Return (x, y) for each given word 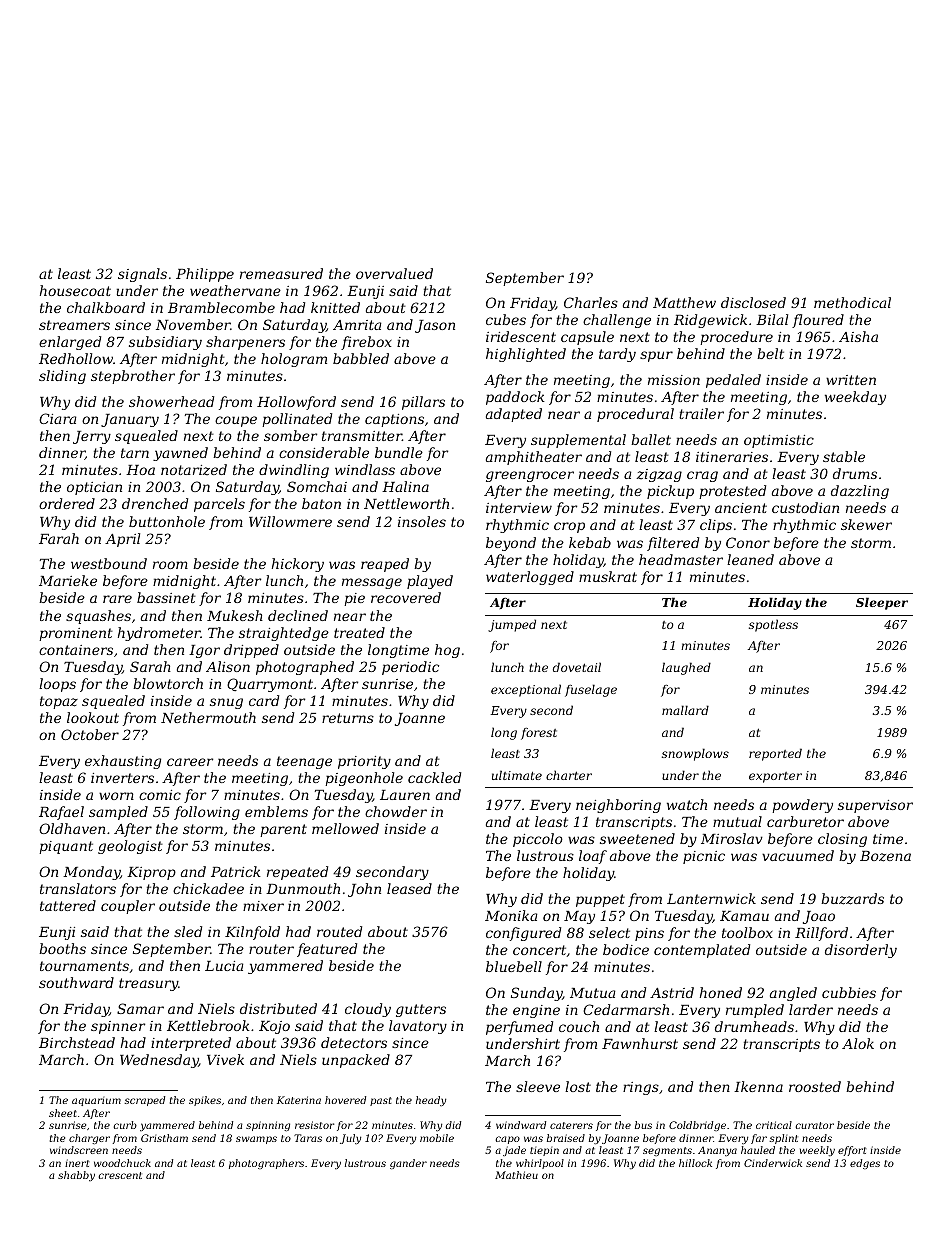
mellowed (345, 828)
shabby (76, 1176)
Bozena (885, 856)
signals (142, 275)
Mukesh (235, 615)
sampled (118, 813)
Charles (591, 302)
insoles (422, 521)
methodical (852, 302)
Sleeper (882, 603)
